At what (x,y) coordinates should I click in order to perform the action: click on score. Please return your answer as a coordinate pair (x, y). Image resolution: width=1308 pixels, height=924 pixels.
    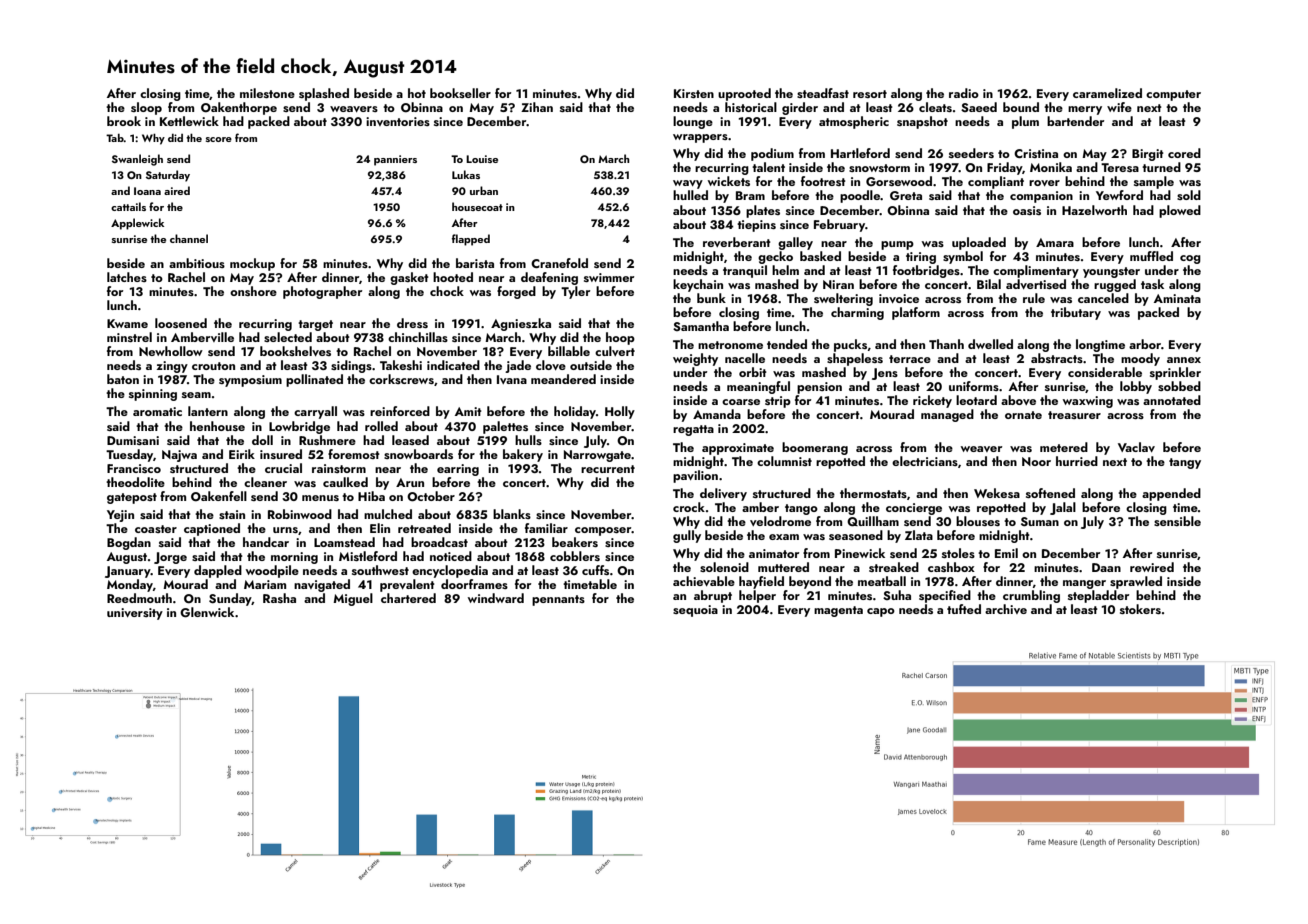
    Looking at the image, I should click on (219, 139).
